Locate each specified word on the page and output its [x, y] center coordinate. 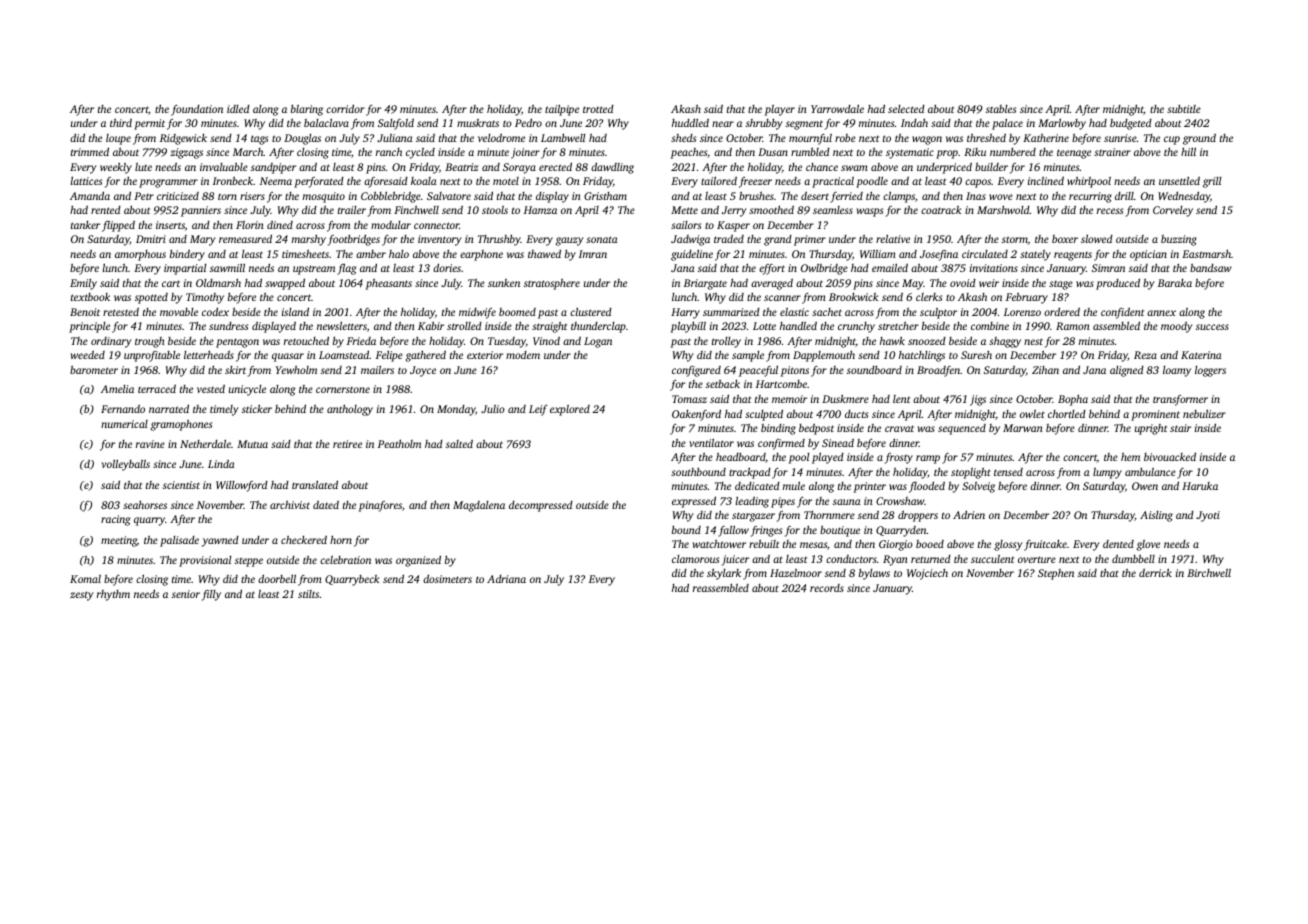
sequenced [962, 429]
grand [778, 240]
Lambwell [563, 138]
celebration [345, 560]
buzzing [1179, 240]
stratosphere [552, 284]
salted [459, 443]
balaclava [326, 123]
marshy [309, 240]
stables [1001, 109]
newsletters [342, 326]
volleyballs [126, 465]
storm [1015, 240]
